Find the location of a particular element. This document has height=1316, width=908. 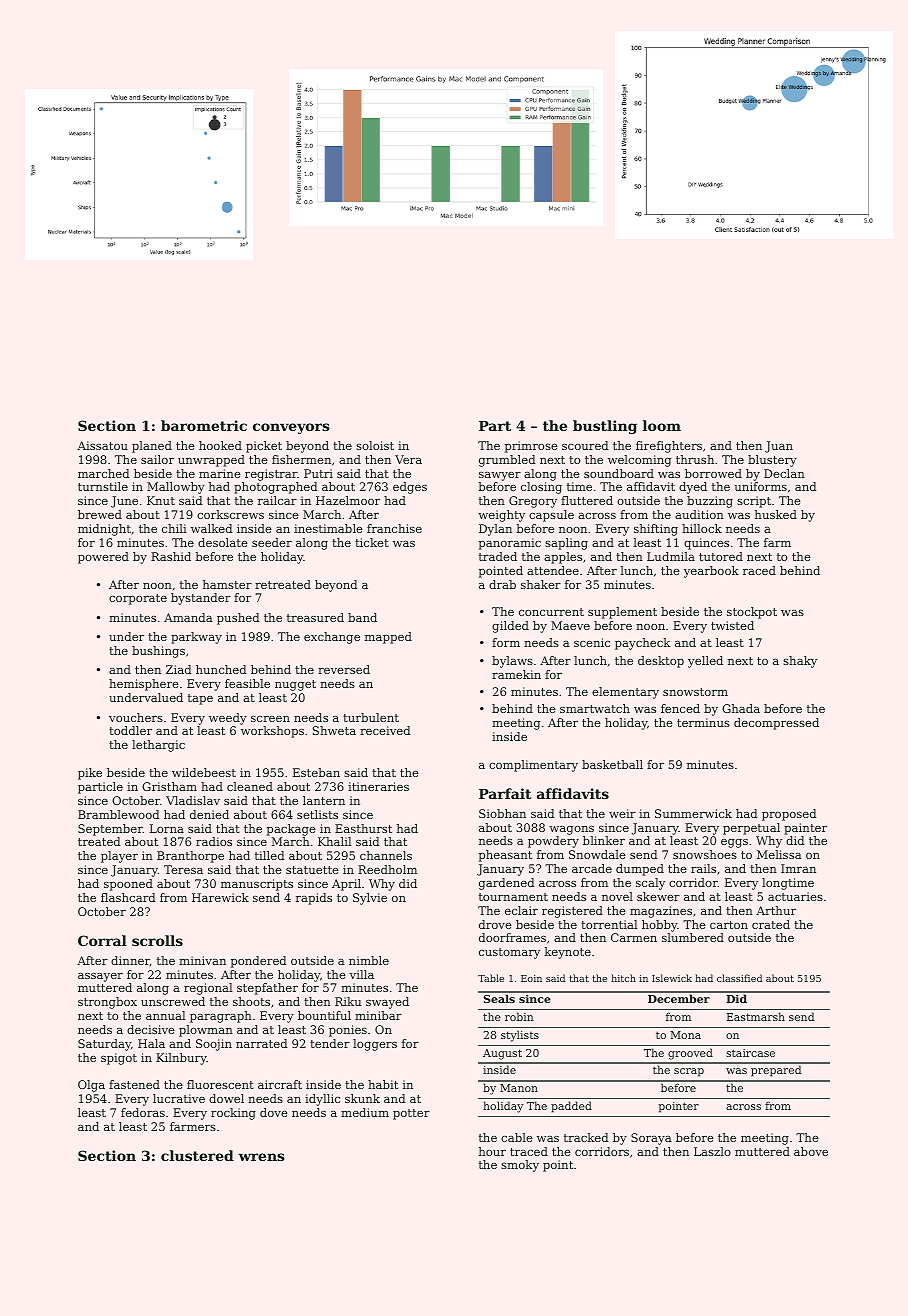

terminus is located at coordinates (703, 722).
